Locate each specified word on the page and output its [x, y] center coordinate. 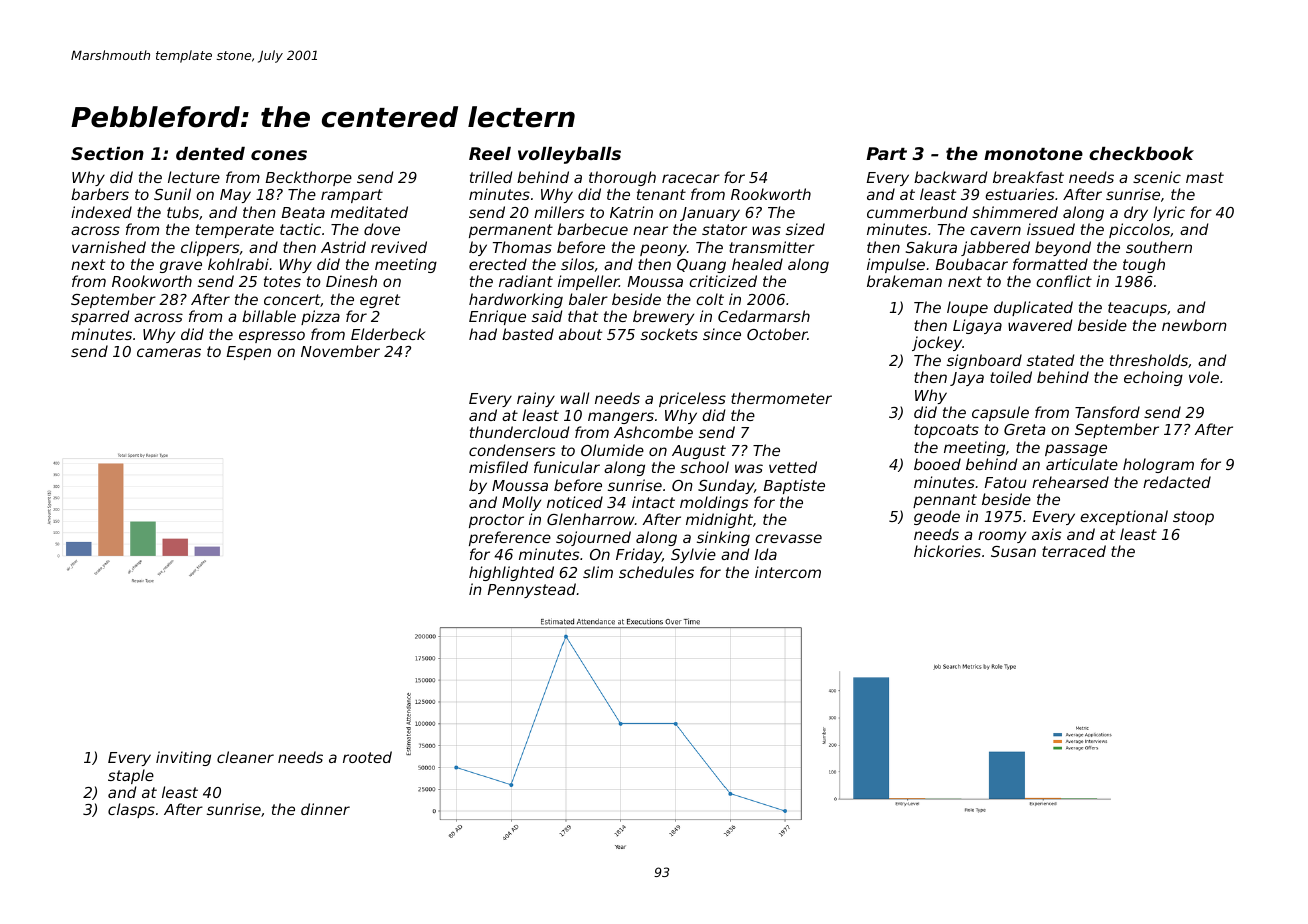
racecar [691, 178]
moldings [714, 503]
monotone [1033, 154]
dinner [325, 809]
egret [380, 301]
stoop [1193, 518]
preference [510, 538]
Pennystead [532, 590]
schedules [656, 572]
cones [279, 155]
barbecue [592, 229]
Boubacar [972, 264]
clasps [131, 810]
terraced [1074, 551]
